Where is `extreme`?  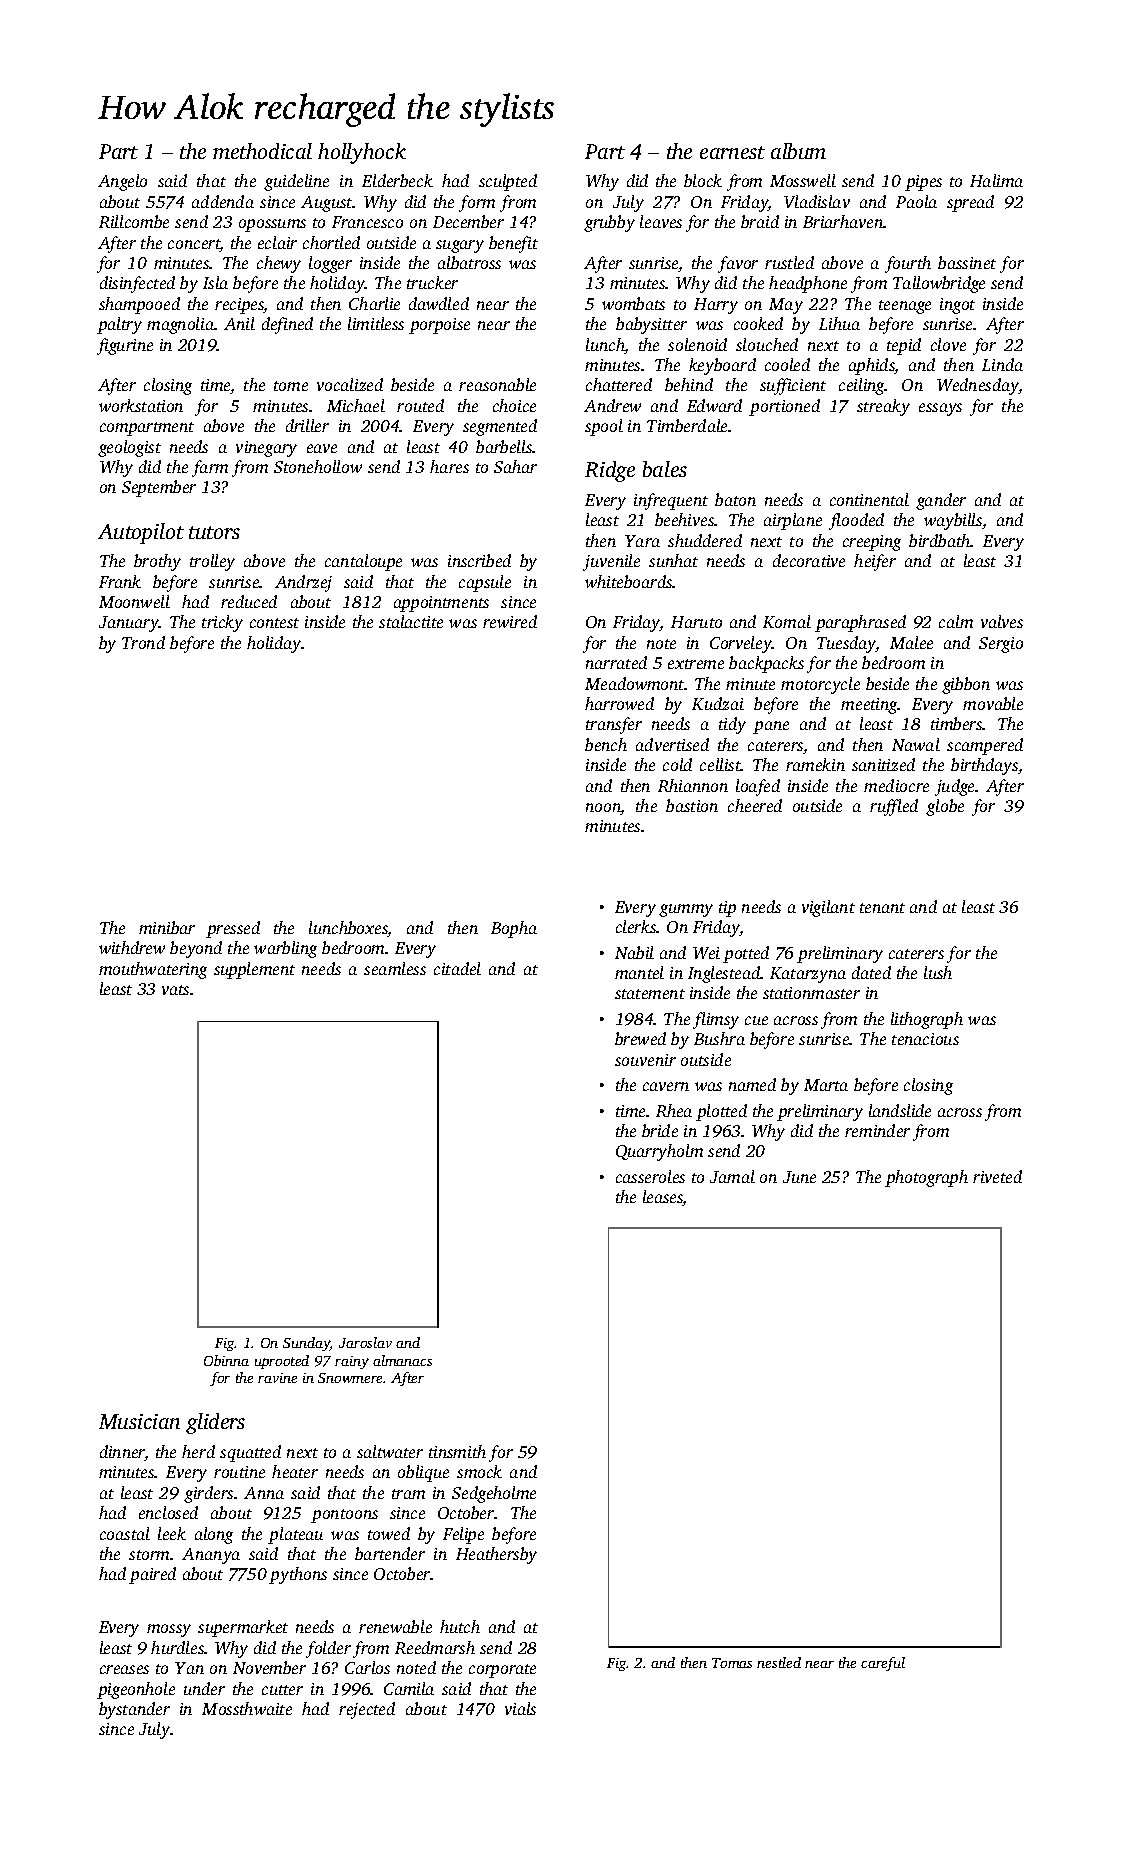 extreme is located at coordinates (696, 664).
